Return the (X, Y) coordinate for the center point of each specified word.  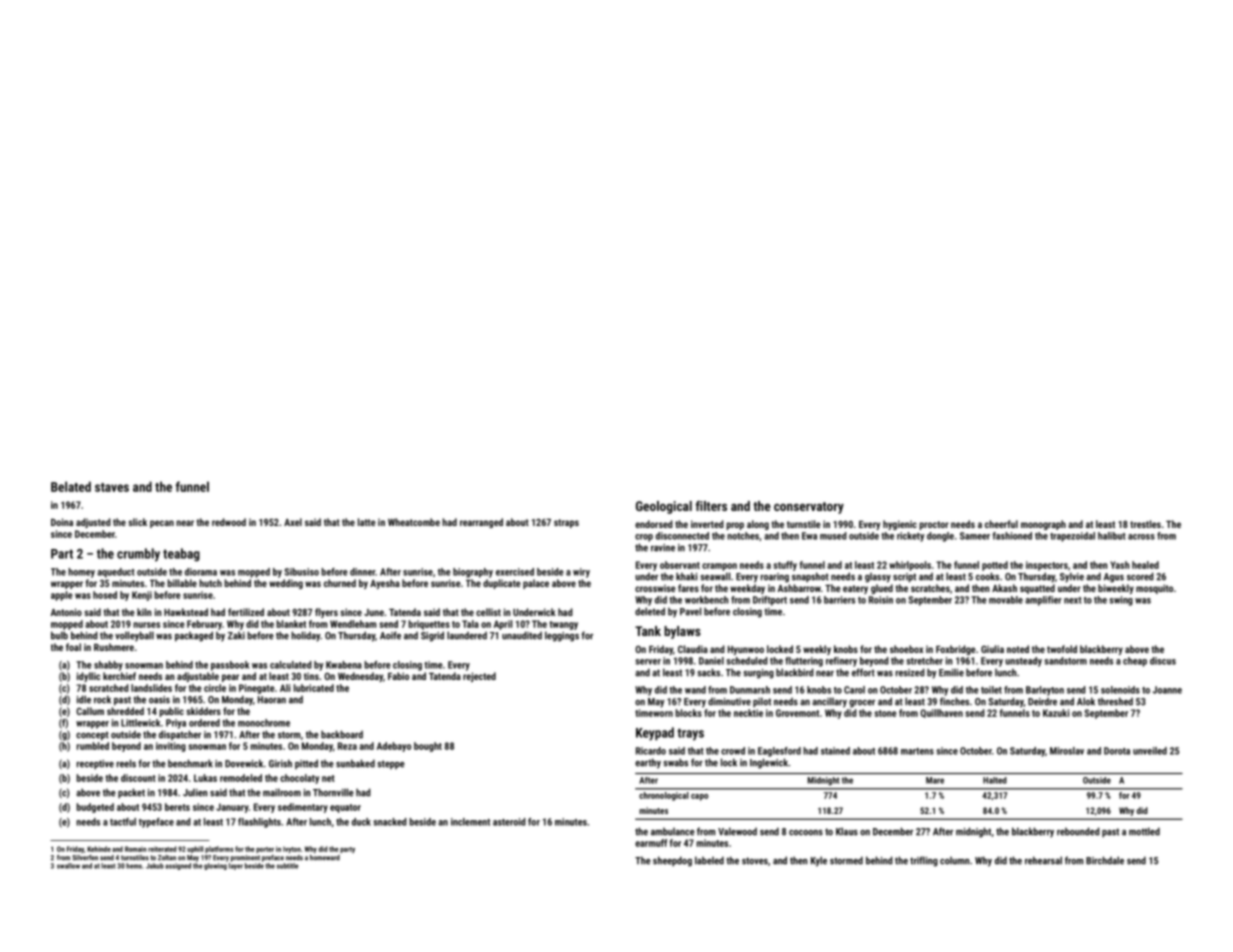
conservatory (809, 508)
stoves (755, 861)
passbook (230, 666)
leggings (562, 636)
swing (1121, 601)
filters (711, 506)
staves (112, 487)
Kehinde (99, 849)
